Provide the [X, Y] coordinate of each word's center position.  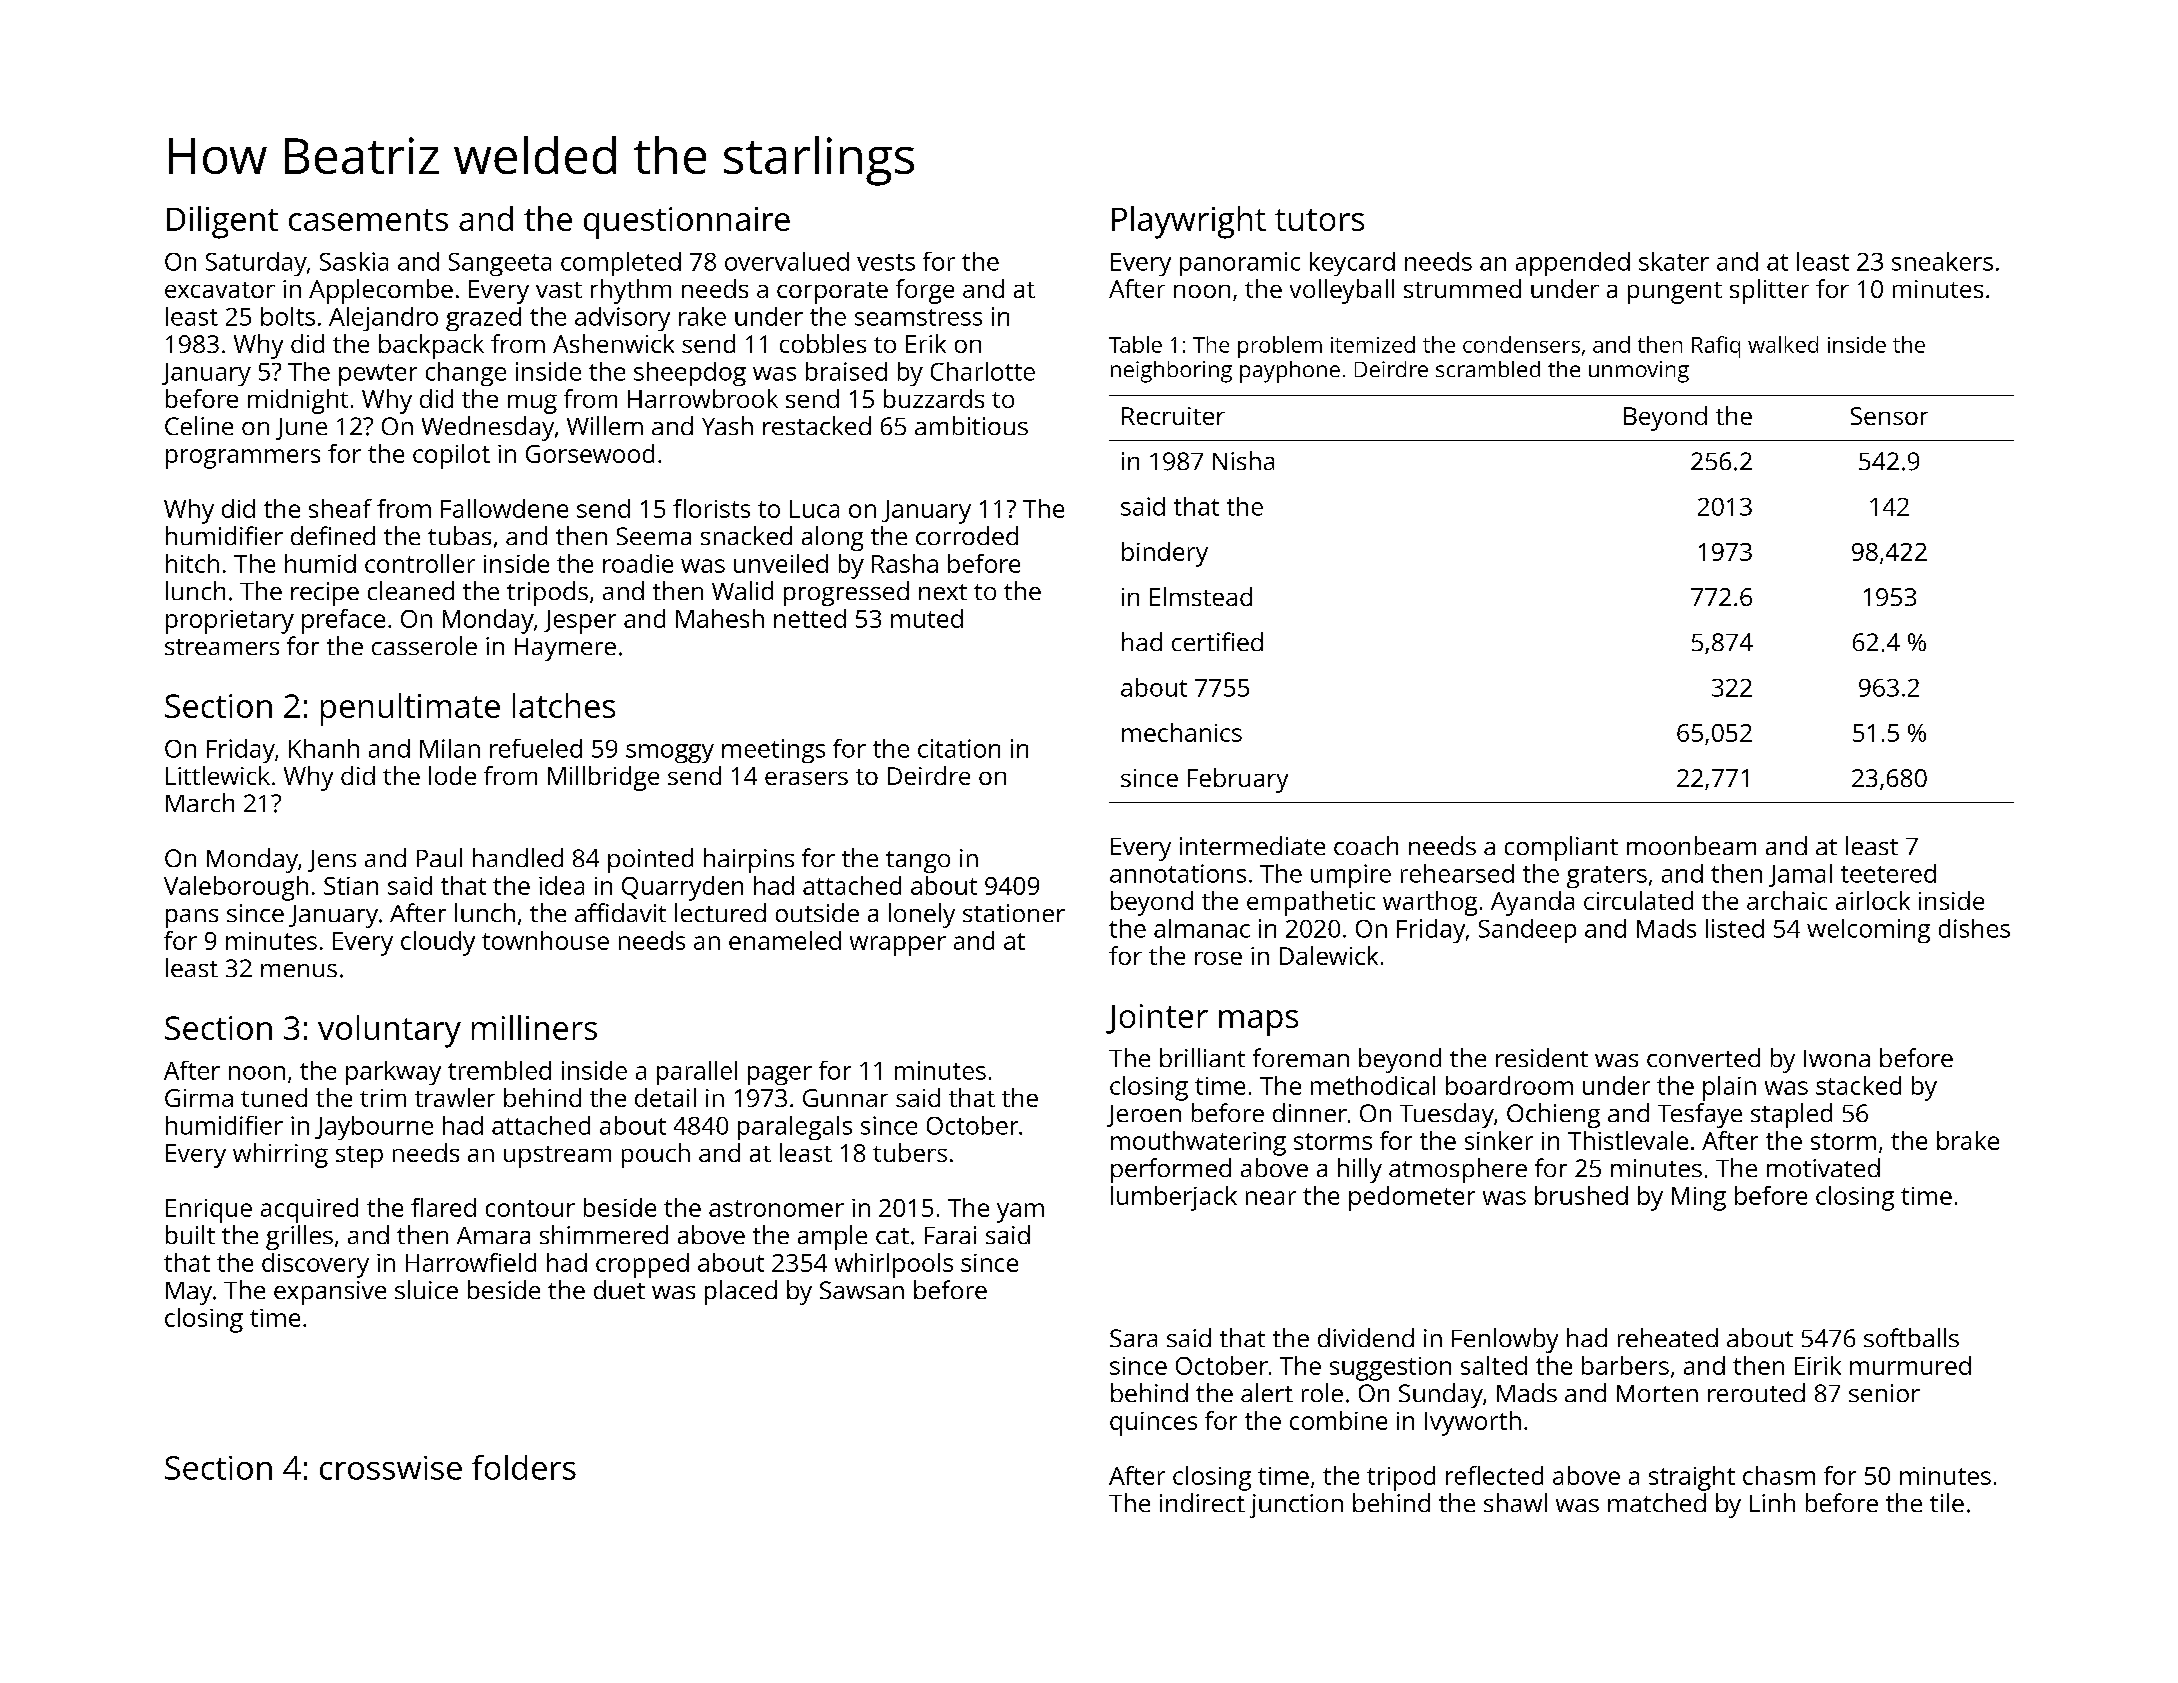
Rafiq [1716, 347]
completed [621, 264]
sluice [426, 1289]
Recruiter [1173, 416]
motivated [1823, 1167]
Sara [1133, 1338]
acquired [309, 1210]
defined [333, 535]
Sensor [1889, 416]
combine [1338, 1420]
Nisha [1243, 460]
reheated [1668, 1337]
